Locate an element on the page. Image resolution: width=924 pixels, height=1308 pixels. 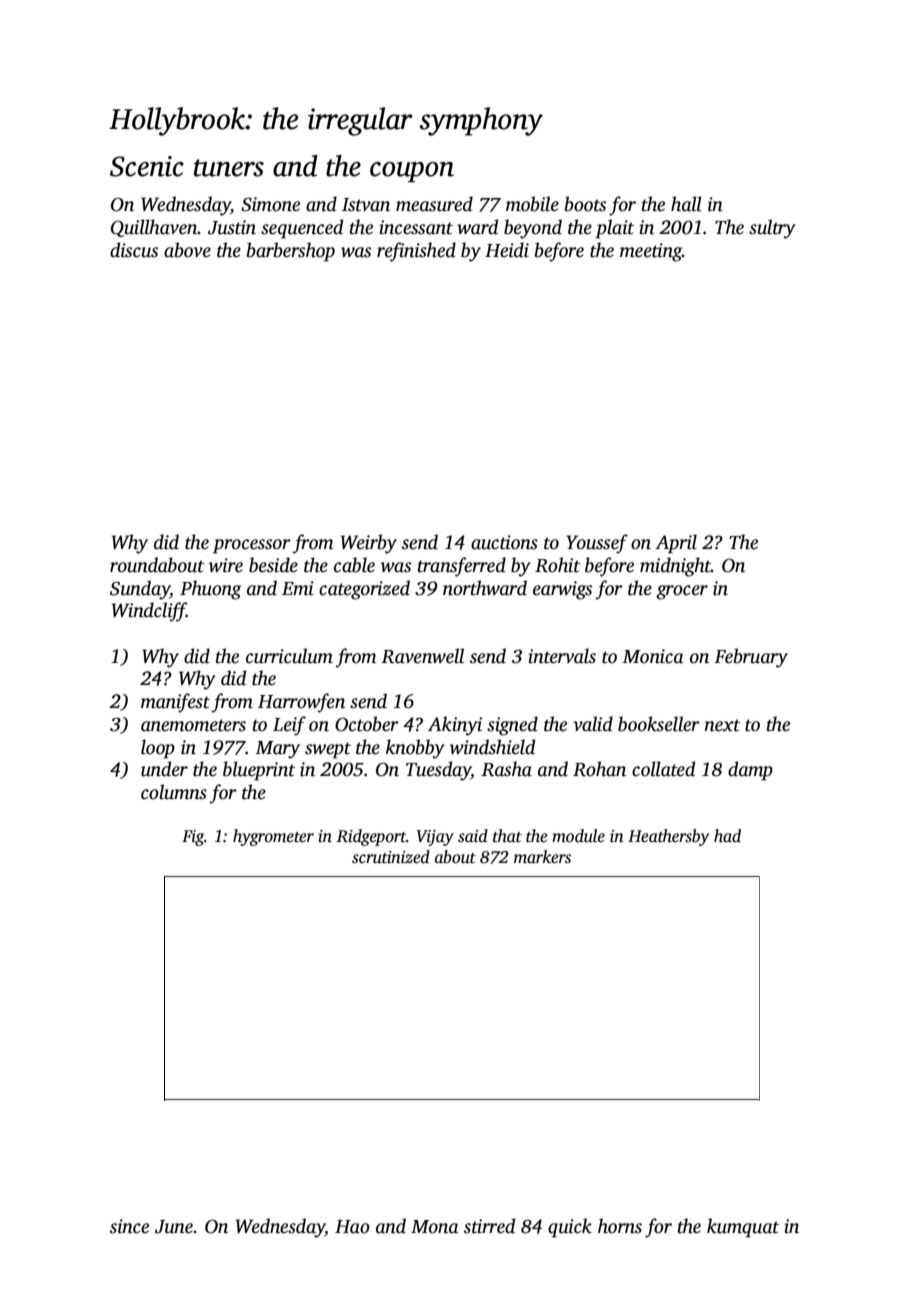
hall is located at coordinates (686, 204).
